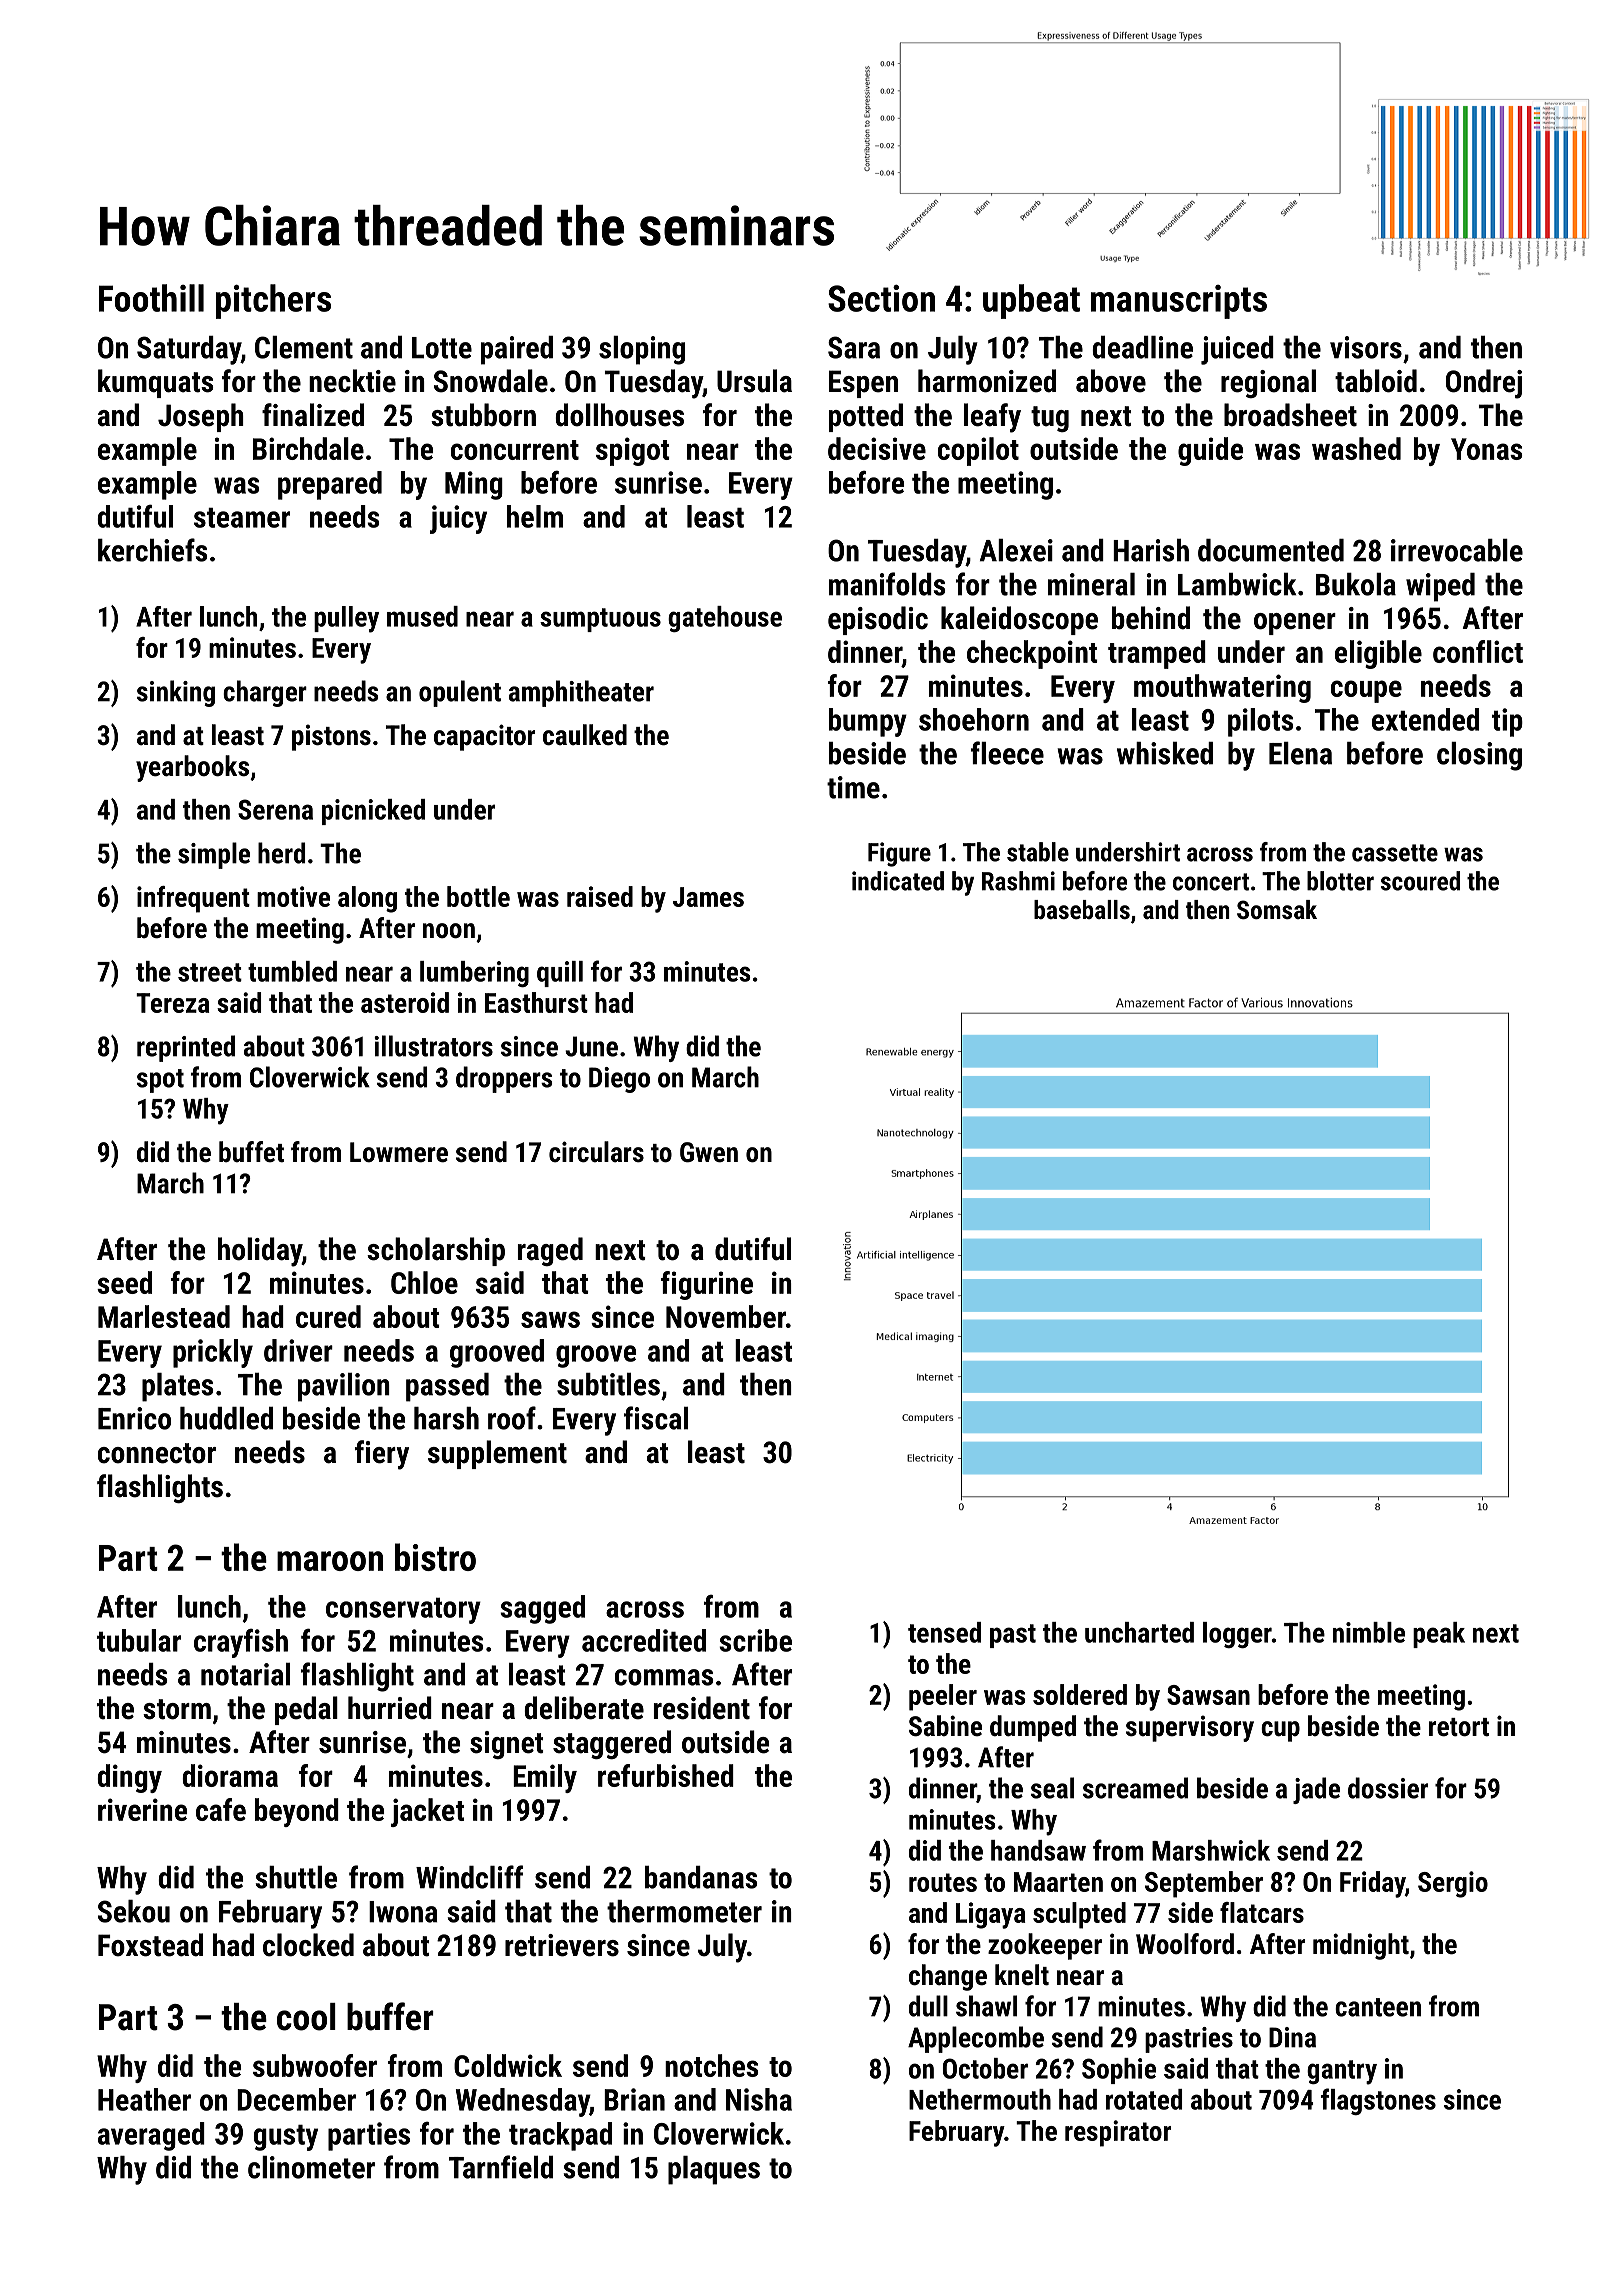 Image resolution: width=1620 pixels, height=2292 pixels. Describe the element at coordinates (944, 1632) in the document. I see `tensed` at that location.
